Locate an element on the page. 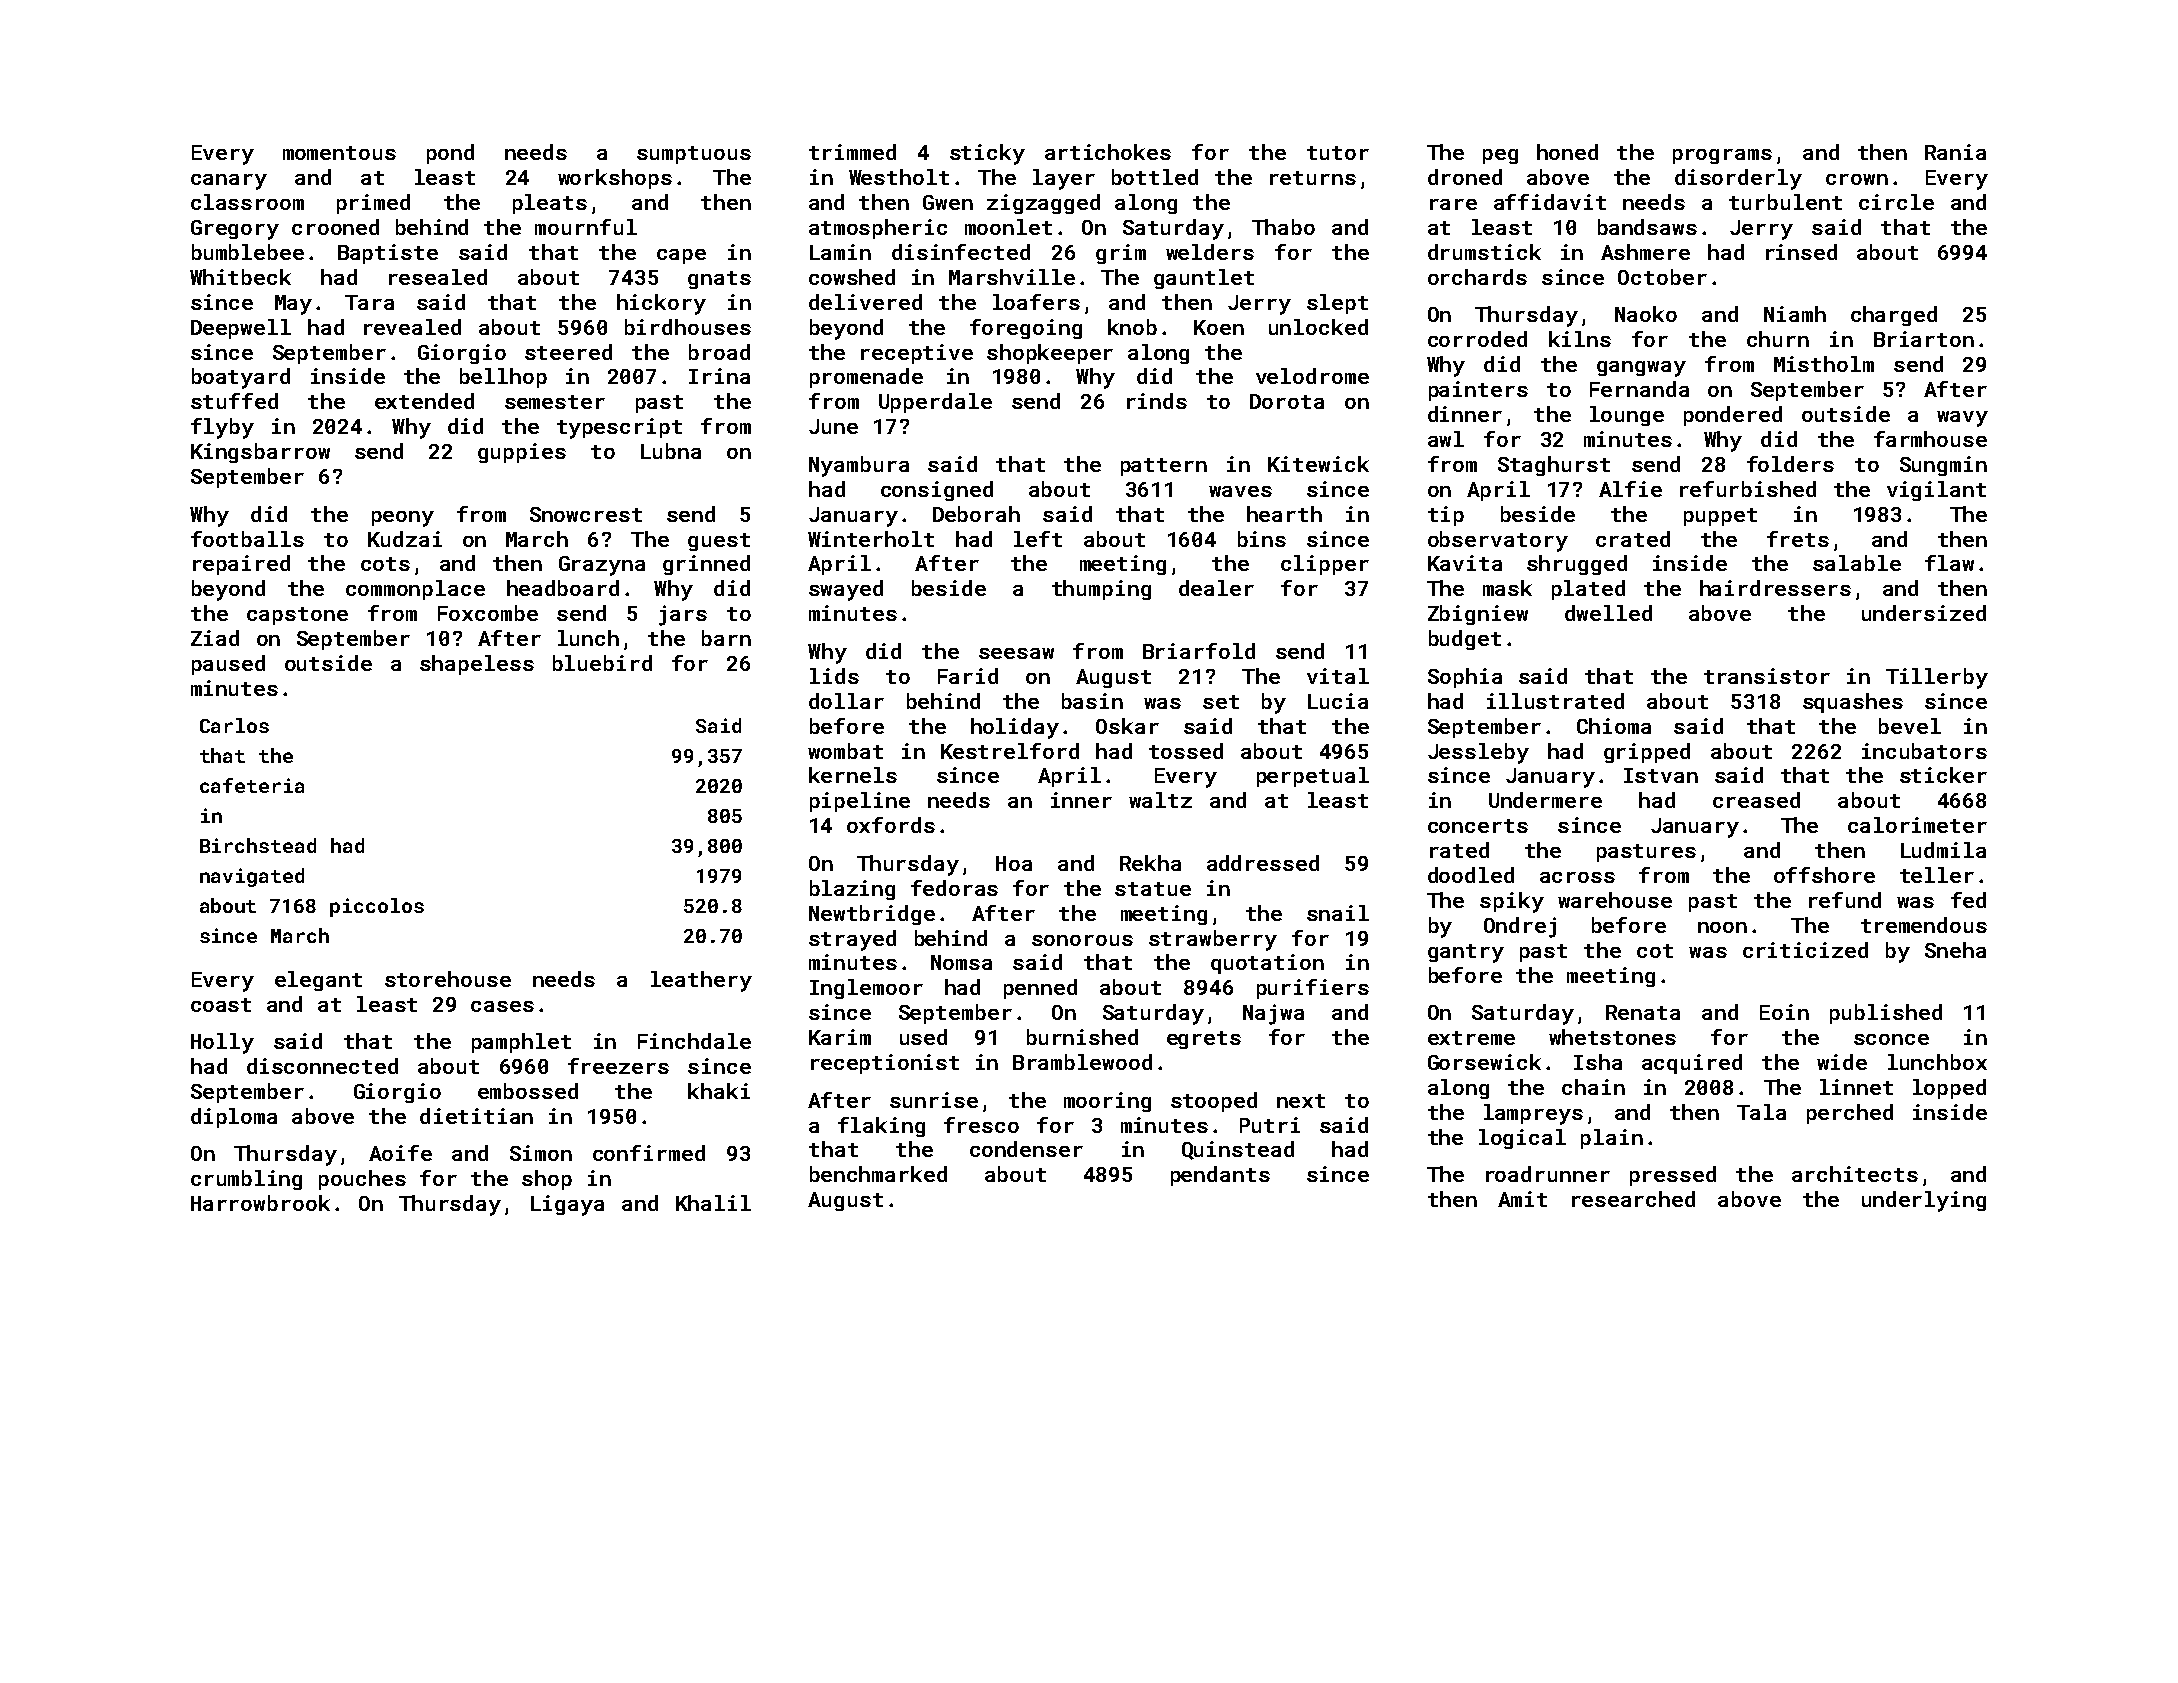 The height and width of the page is (1683, 2178). benchmarked is located at coordinates (878, 1174).
